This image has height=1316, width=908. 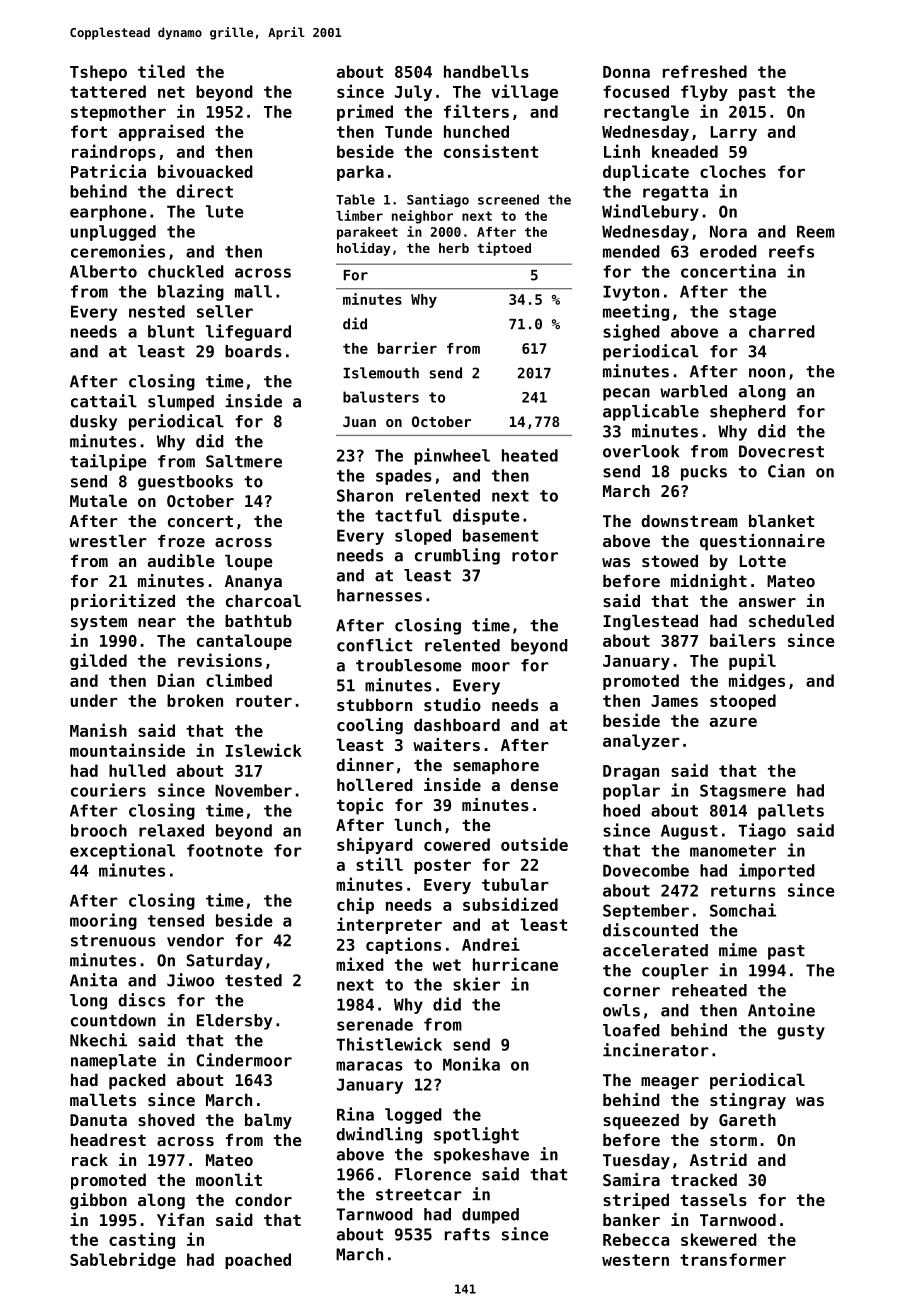 I want to click on froze, so click(x=181, y=541).
